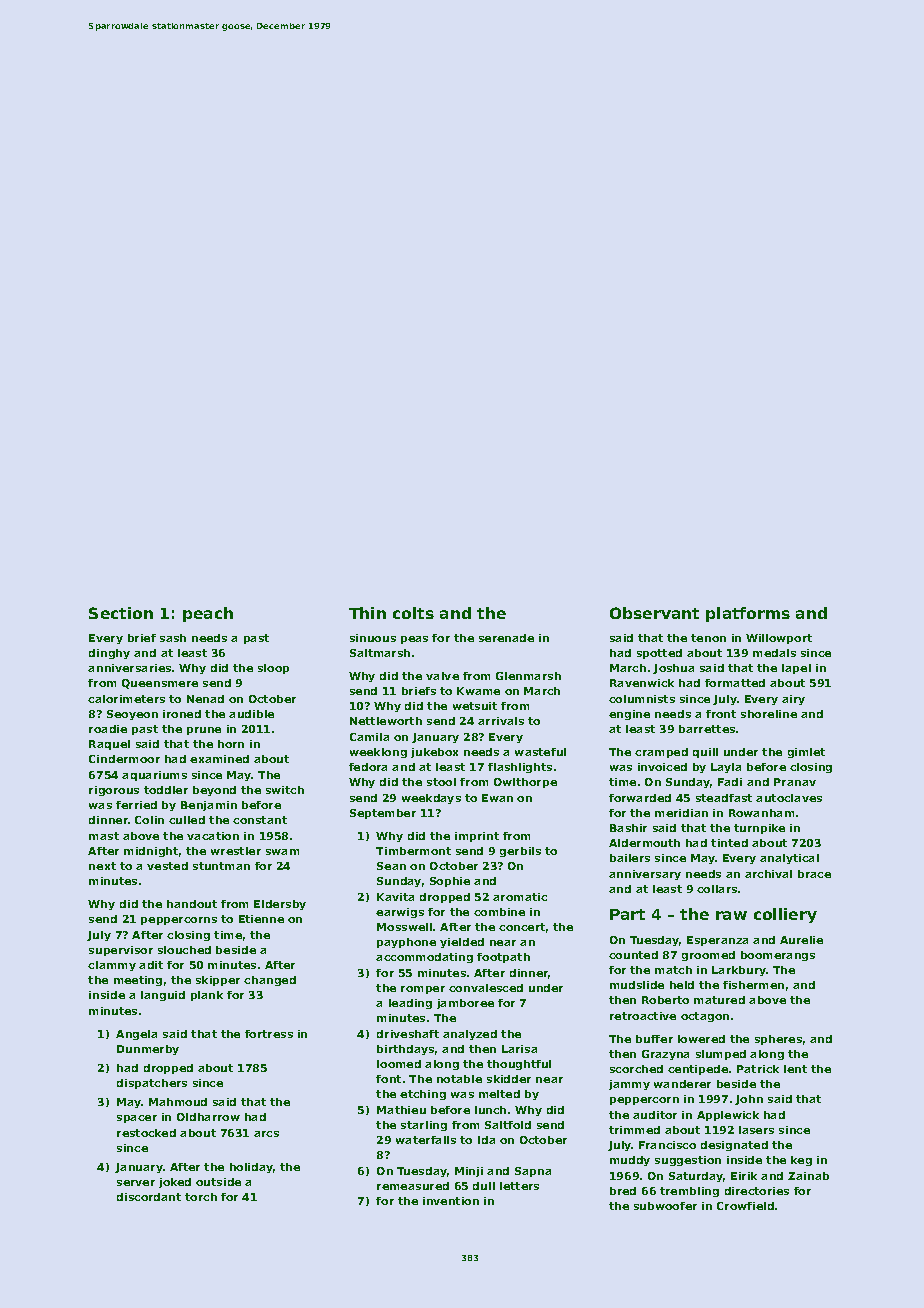 This image has height=1308, width=924. What do you see at coordinates (400, 913) in the image?
I see `earwigs` at bounding box center [400, 913].
